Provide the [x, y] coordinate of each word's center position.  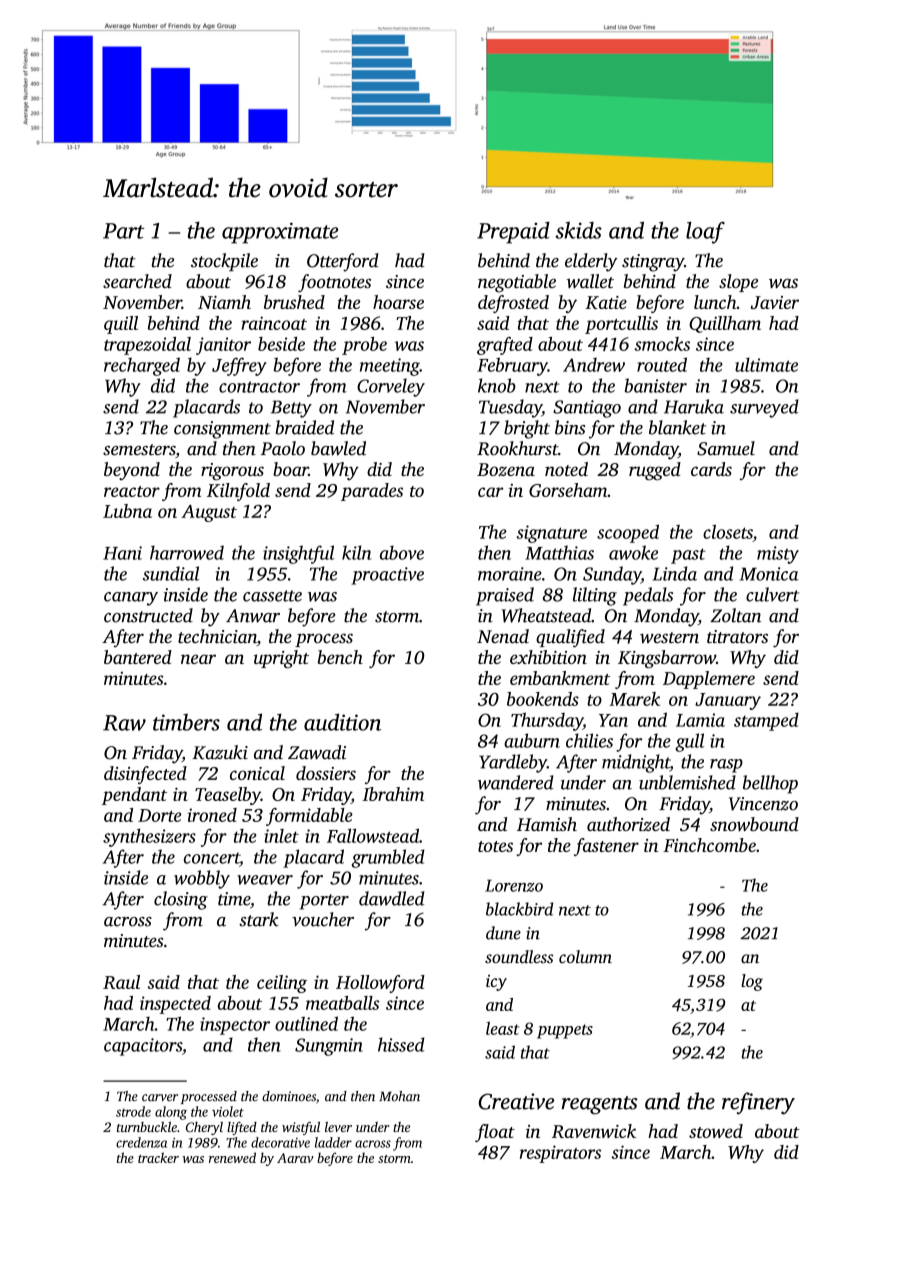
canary [131, 599]
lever [338, 1127]
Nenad [503, 636]
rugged [655, 471]
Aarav [295, 1158]
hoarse [398, 302]
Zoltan [736, 615]
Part [124, 231]
